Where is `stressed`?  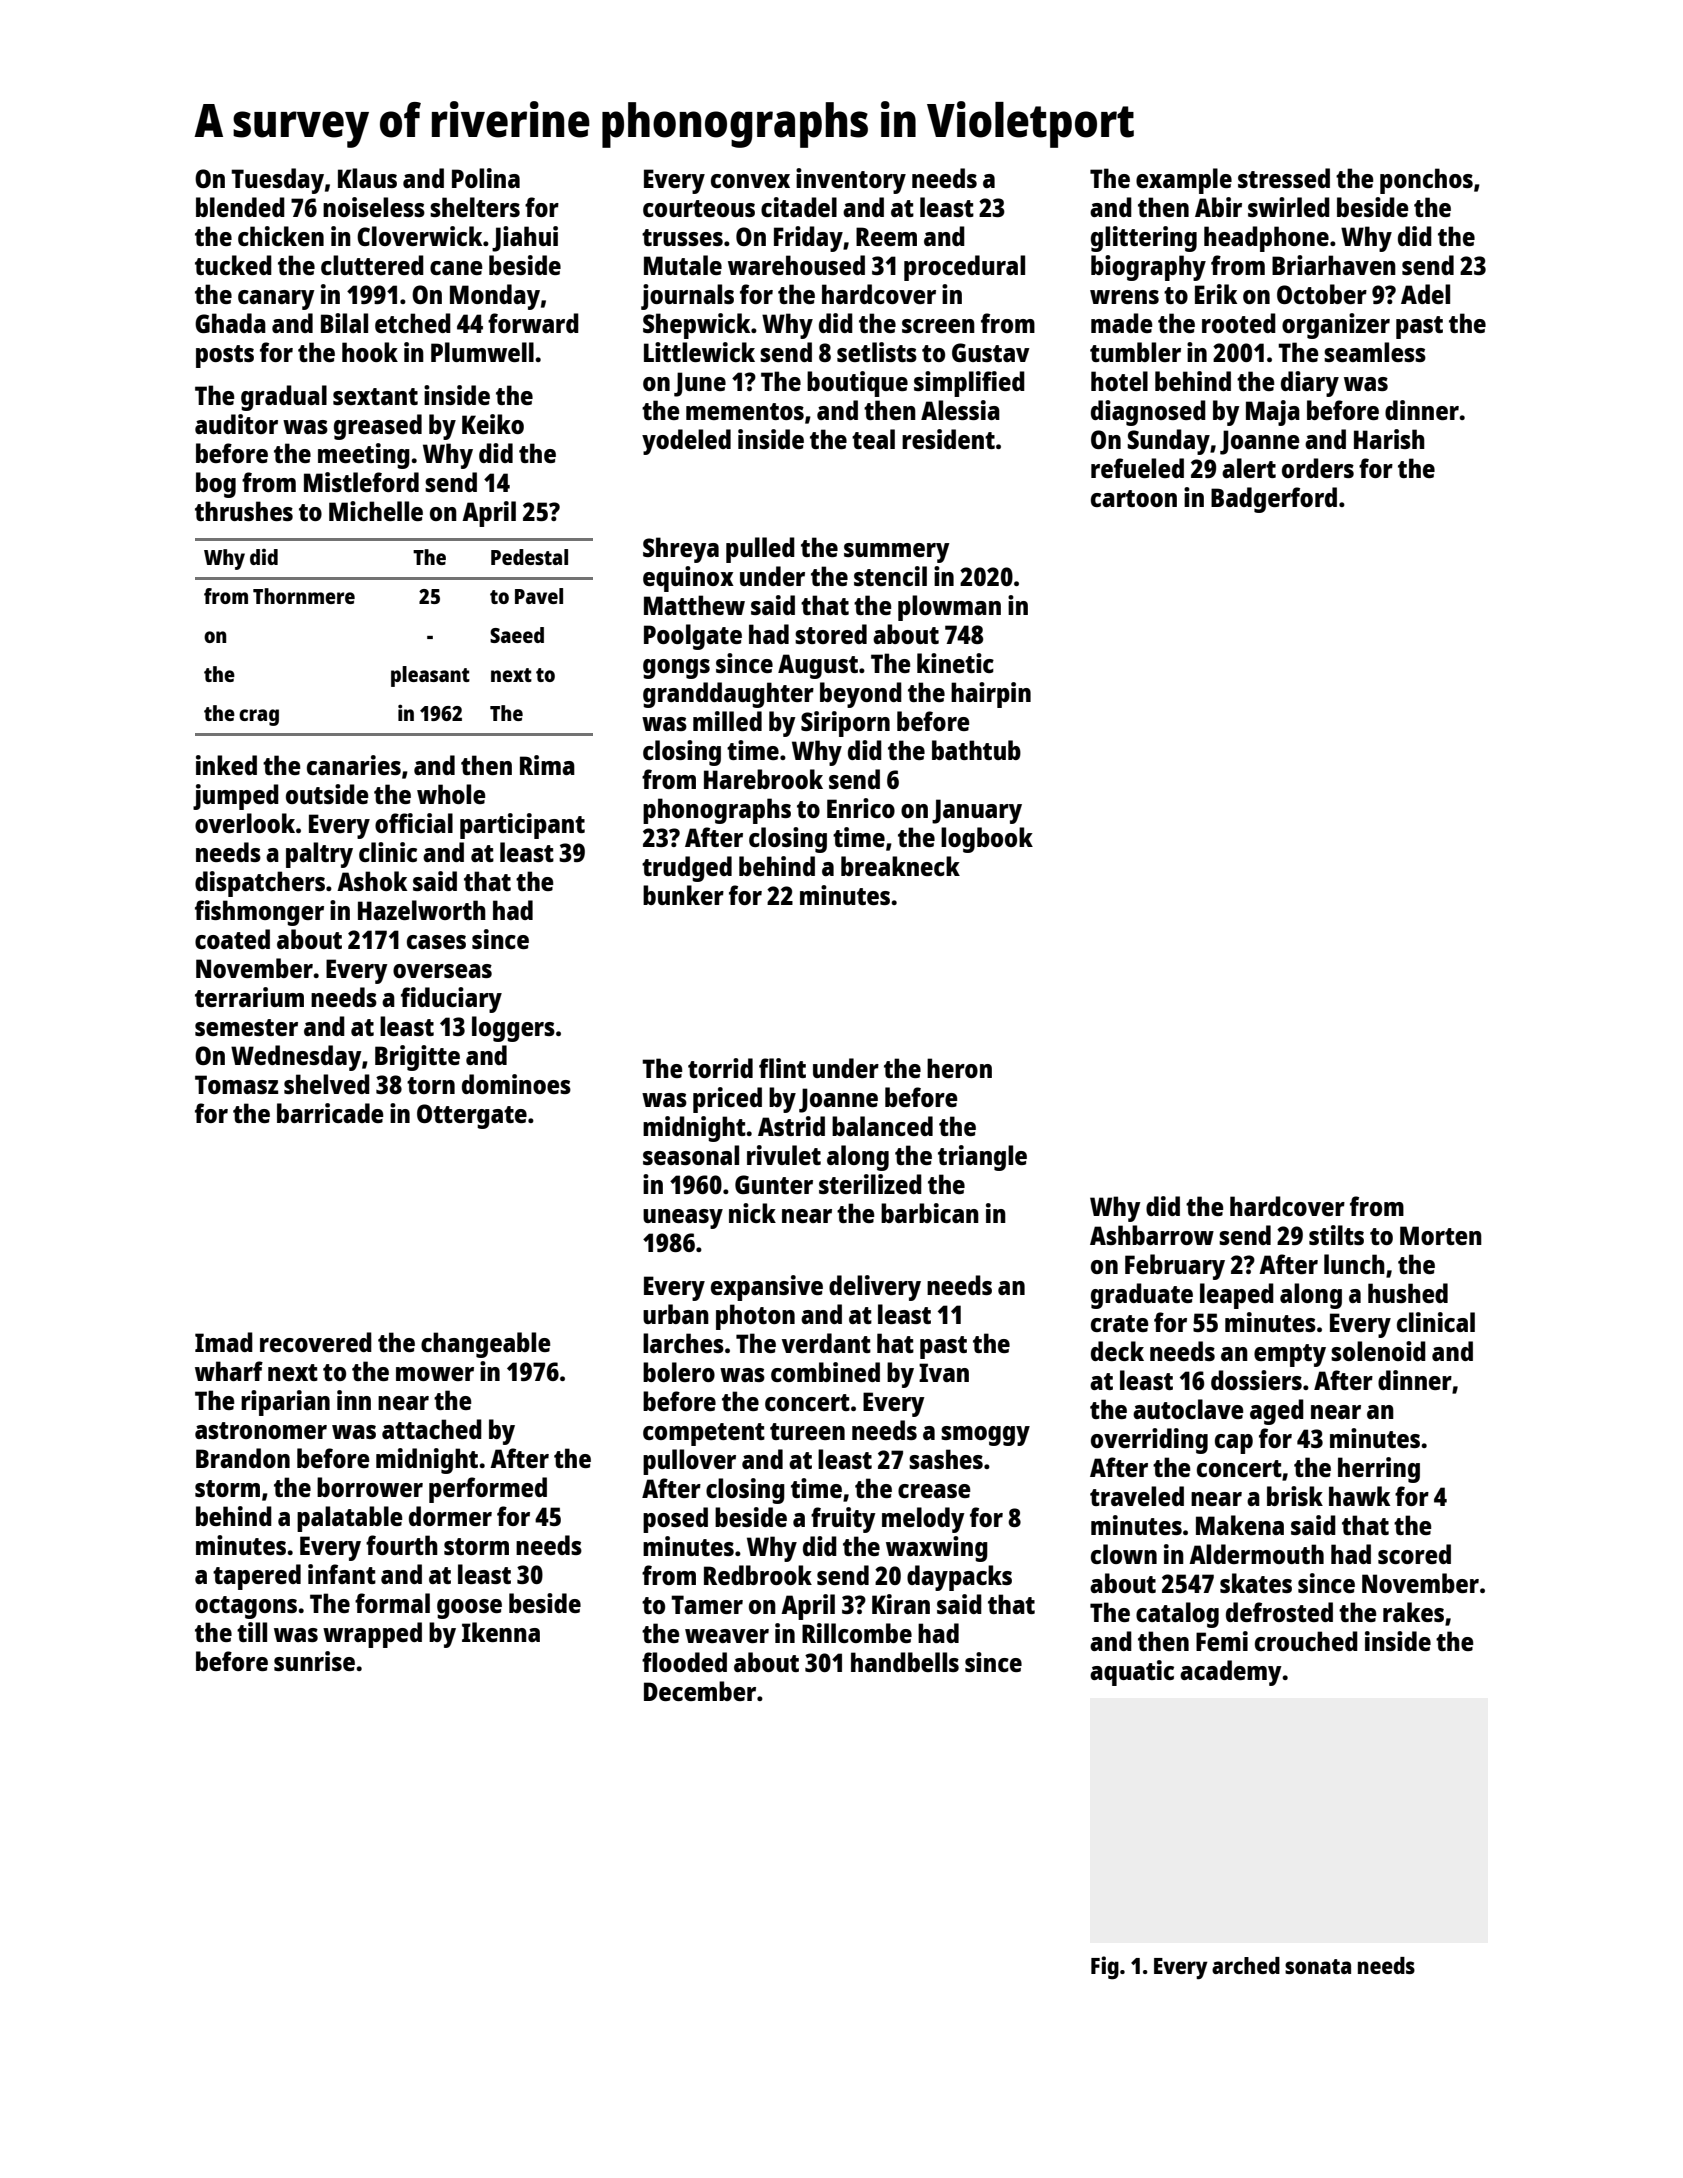 stressed is located at coordinates (1284, 178).
